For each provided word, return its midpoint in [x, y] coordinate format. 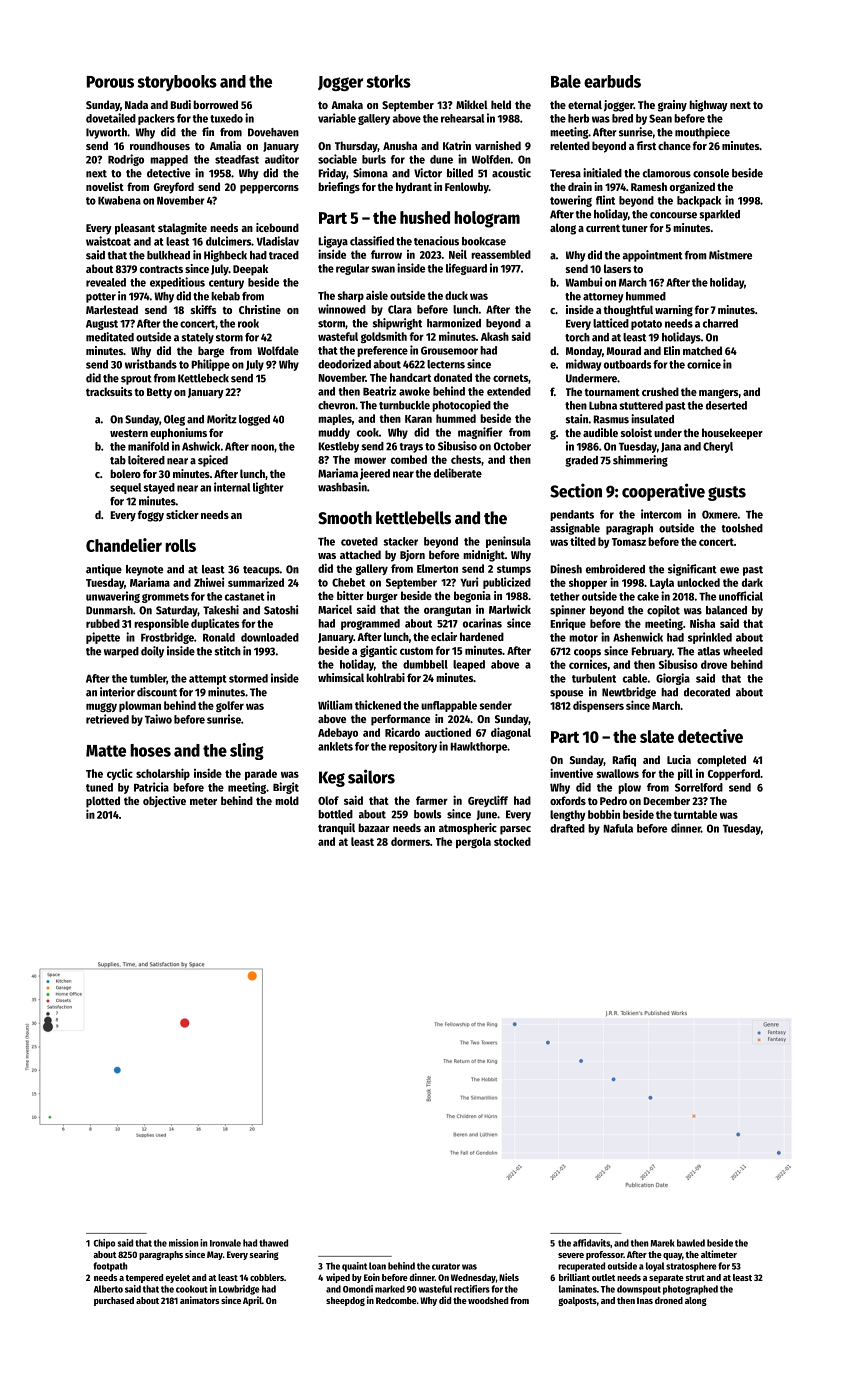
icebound [277, 227]
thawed [273, 1243]
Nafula [618, 828]
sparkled [719, 215]
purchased [114, 1301]
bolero [125, 473]
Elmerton [437, 568]
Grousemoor [449, 350]
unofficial [741, 596]
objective [164, 802]
